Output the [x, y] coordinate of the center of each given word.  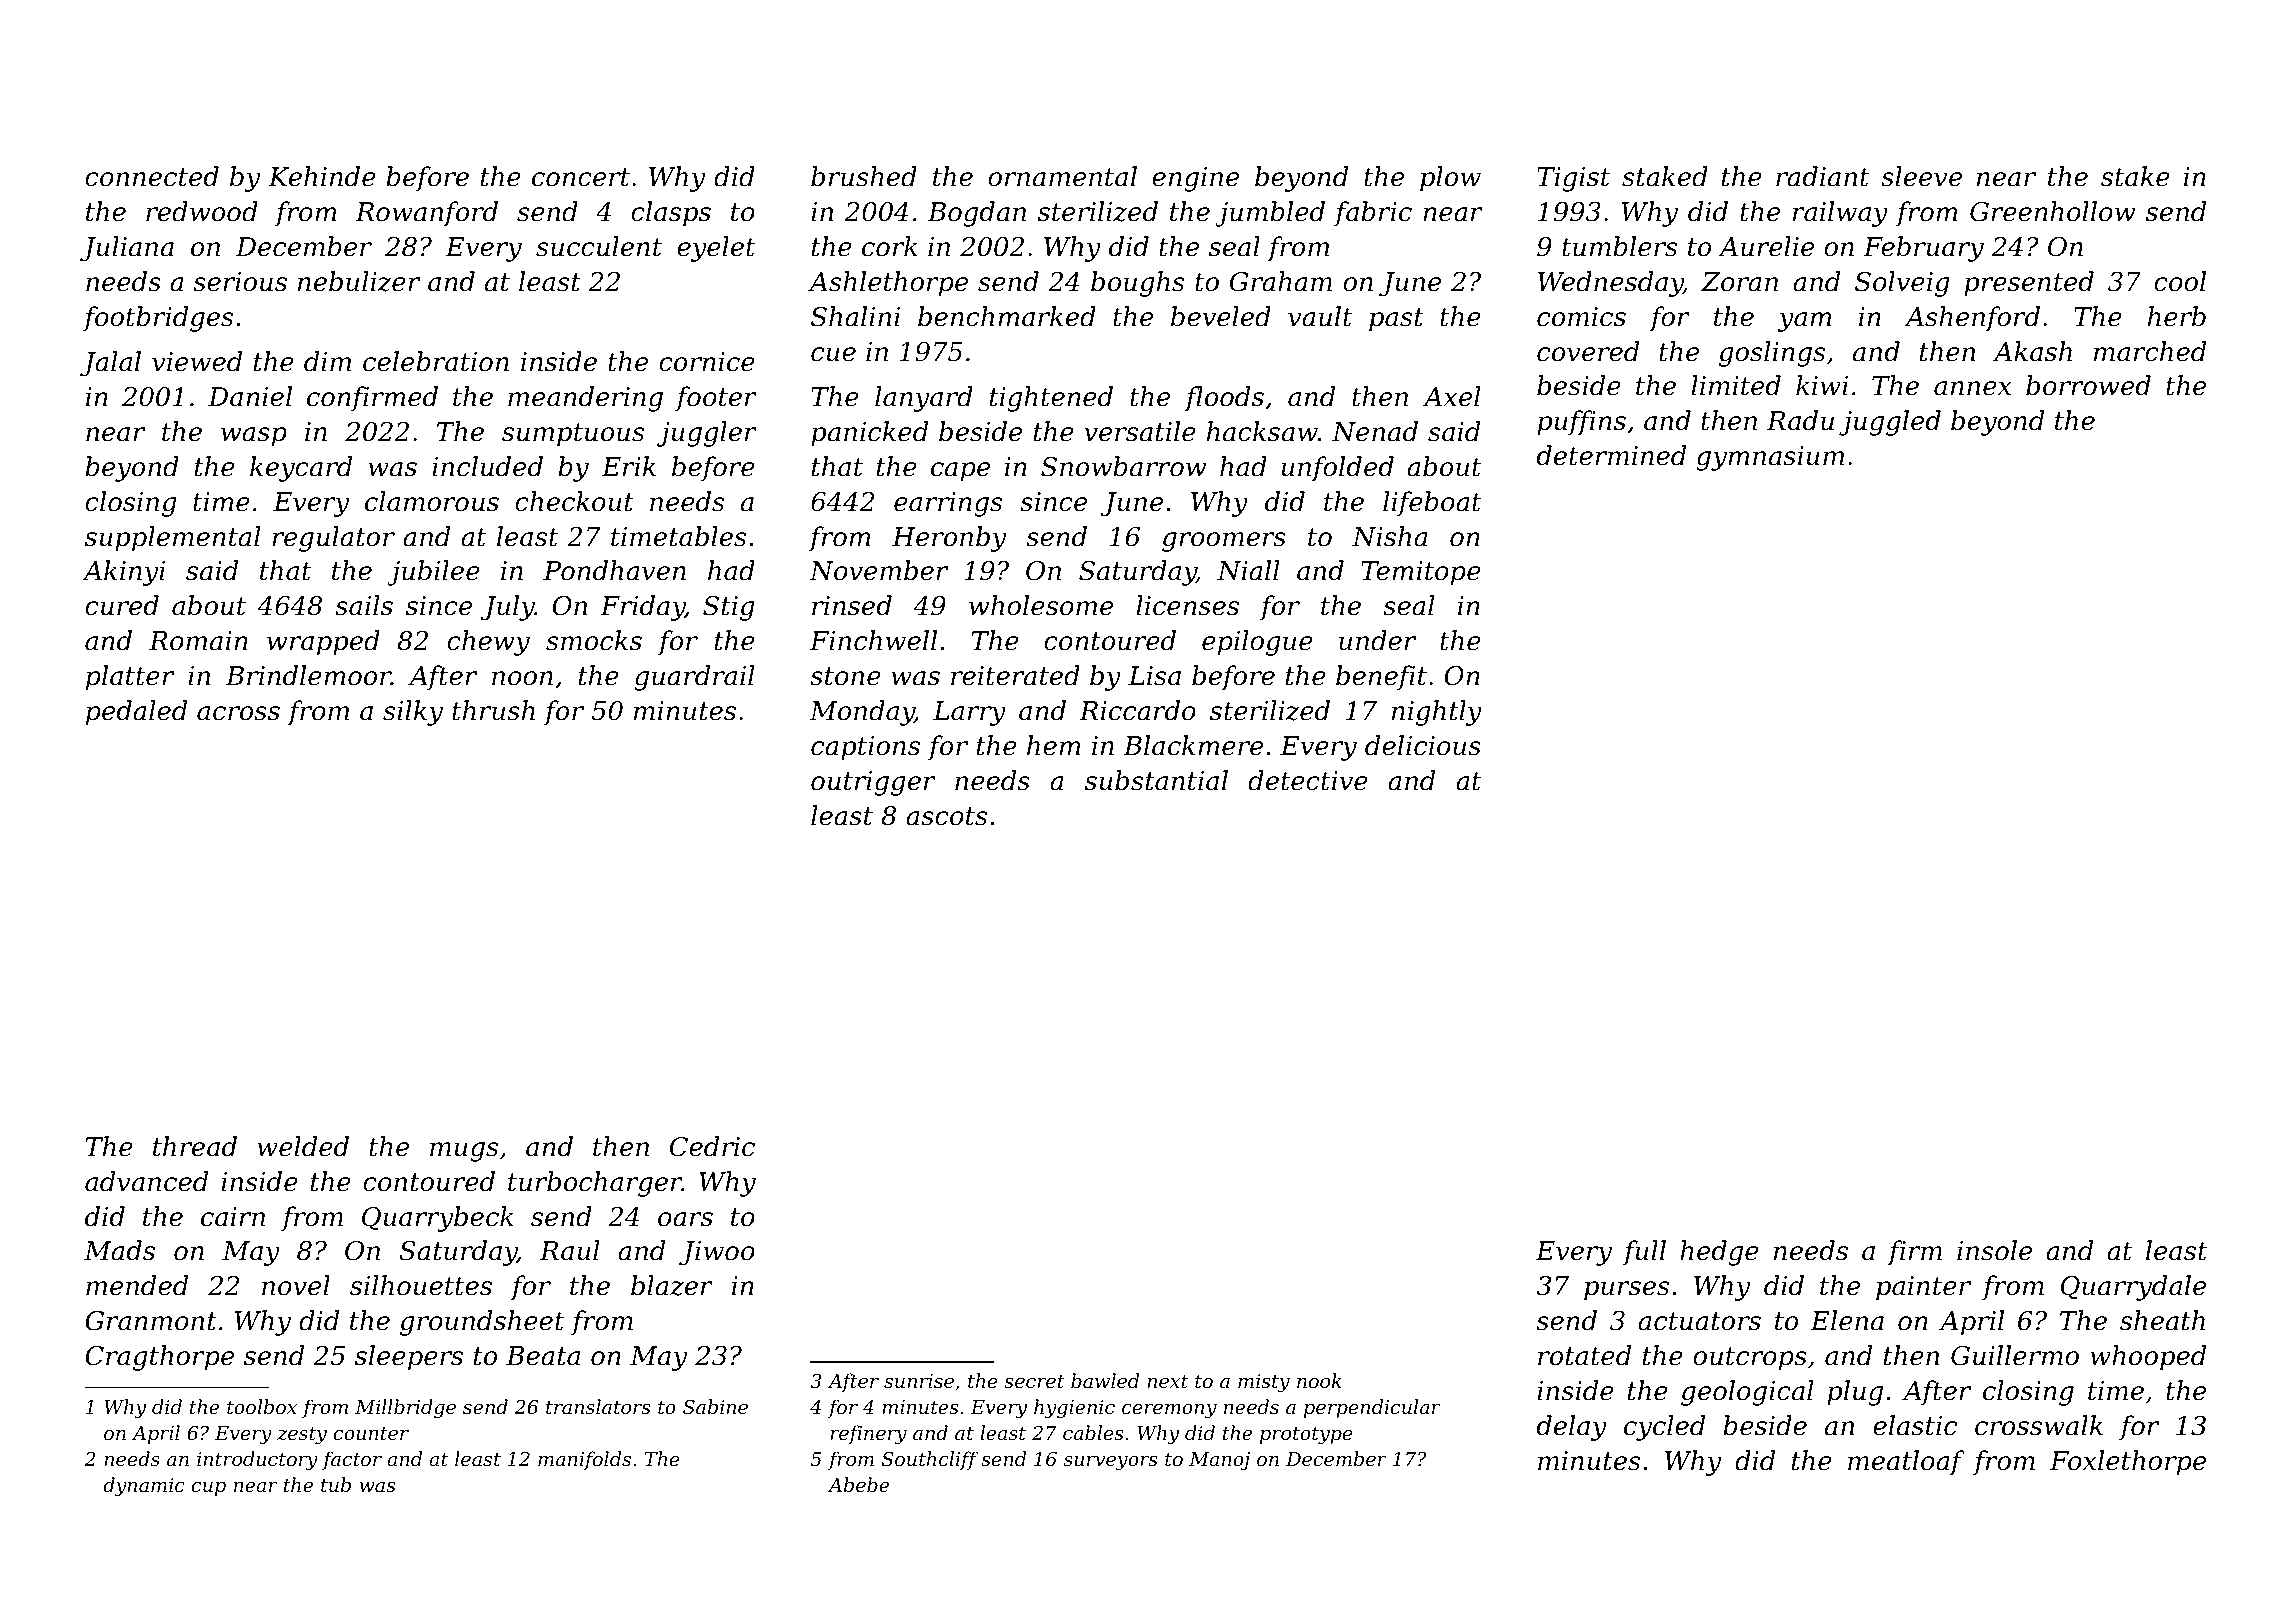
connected [152, 176]
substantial [1156, 780]
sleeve [1921, 176]
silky [413, 713]
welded [303, 1146]
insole [1994, 1250]
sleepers [409, 1358]
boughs [1138, 284]
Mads [119, 1250]
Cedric [712, 1146]
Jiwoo [717, 1253]
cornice [707, 362]
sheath [2162, 1320]
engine [1195, 179]
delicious [1423, 745]
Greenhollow [2052, 211]
